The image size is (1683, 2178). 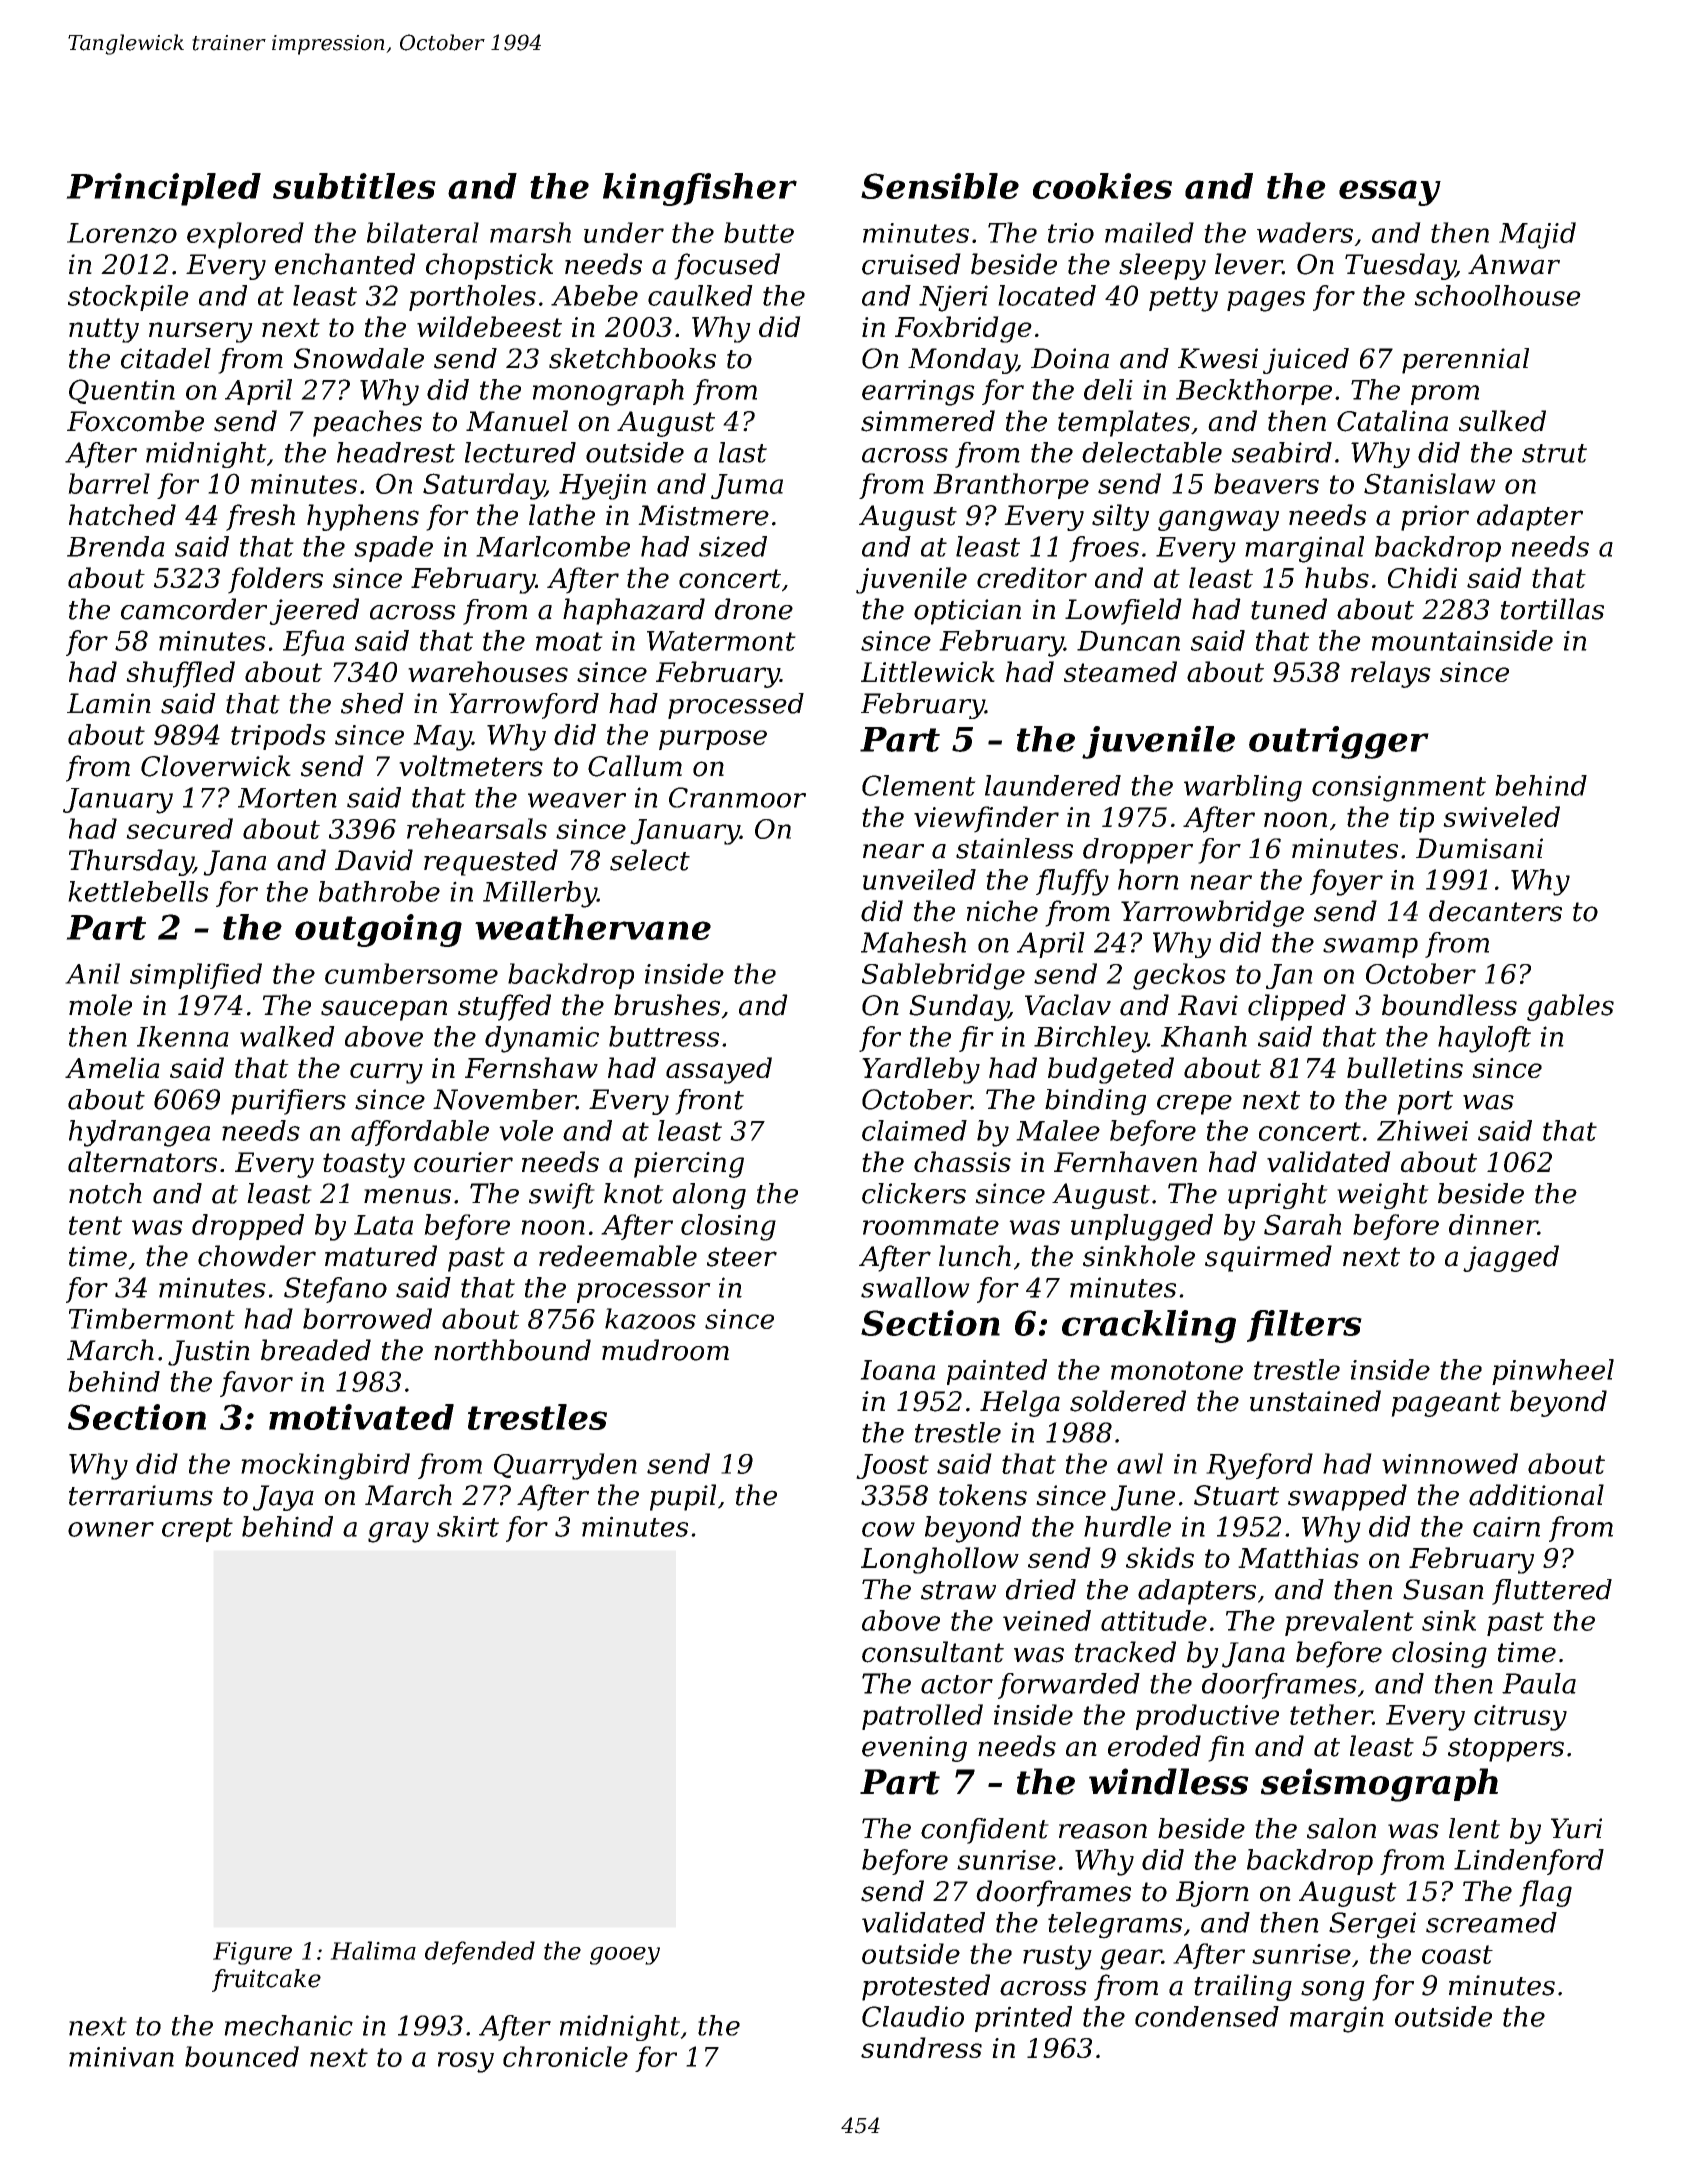 What do you see at coordinates (163, 189) in the screenshot?
I see `Principled` at bounding box center [163, 189].
